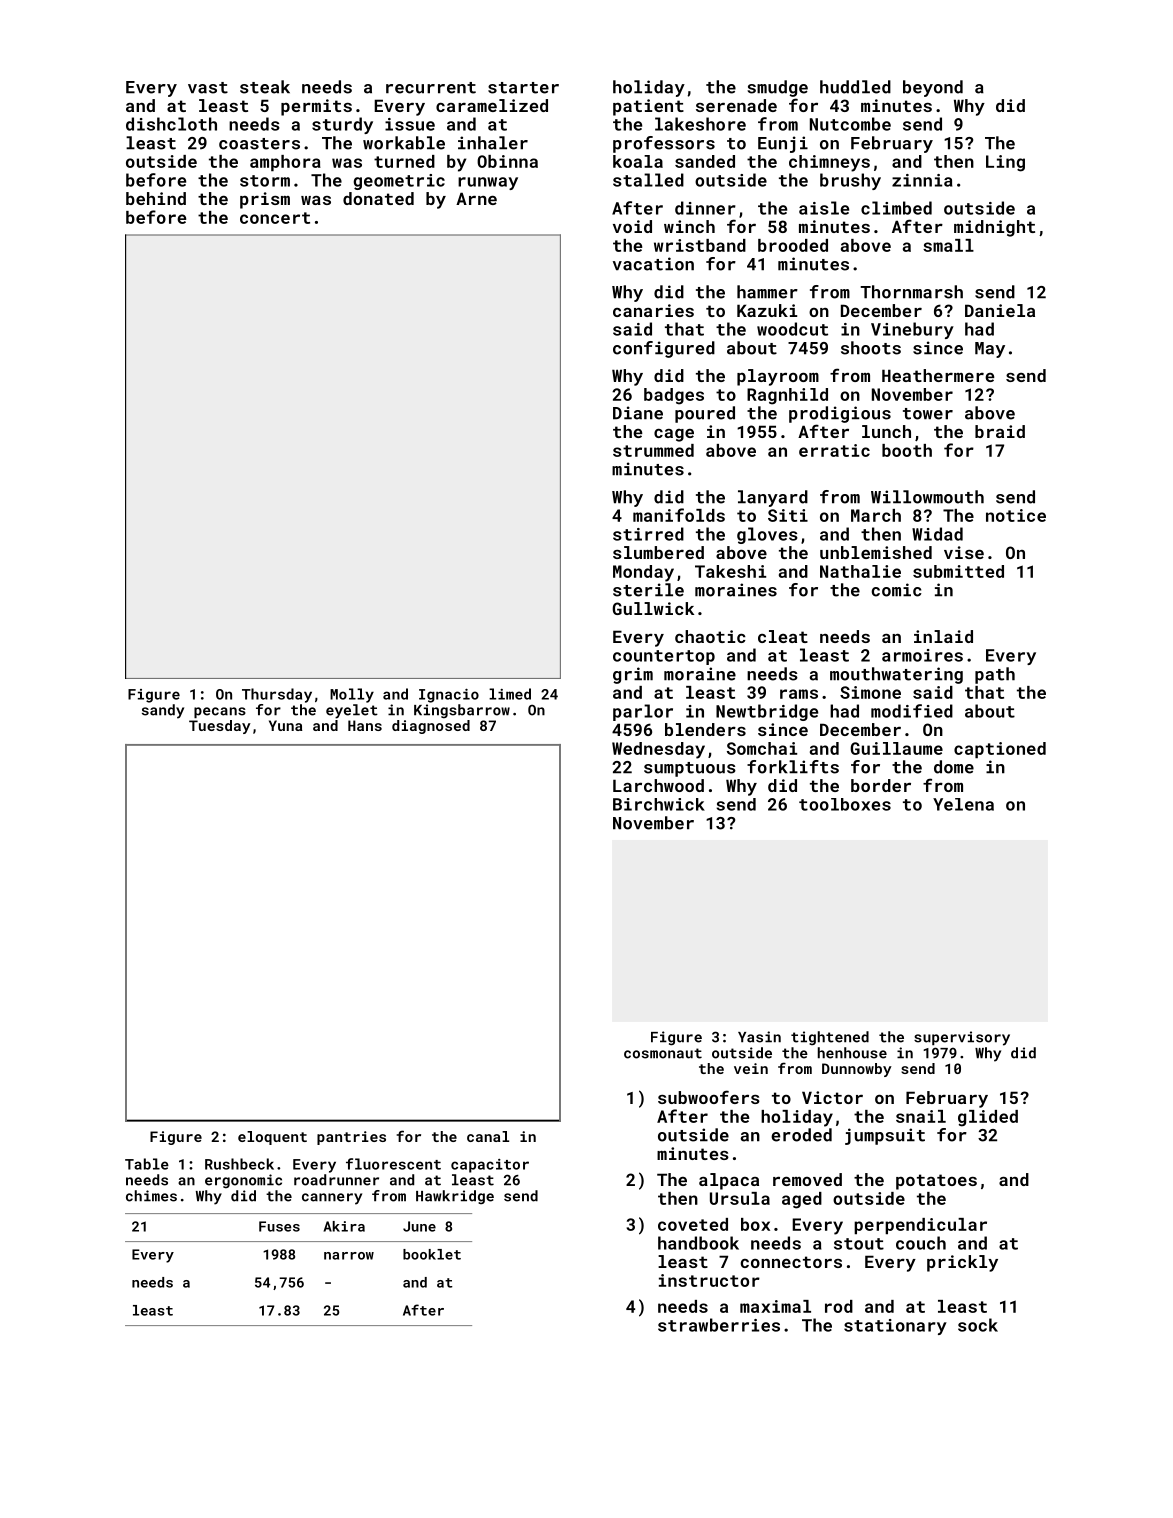 The width and height of the page is (1173, 1518). What do you see at coordinates (648, 534) in the page?
I see `stirred` at bounding box center [648, 534].
